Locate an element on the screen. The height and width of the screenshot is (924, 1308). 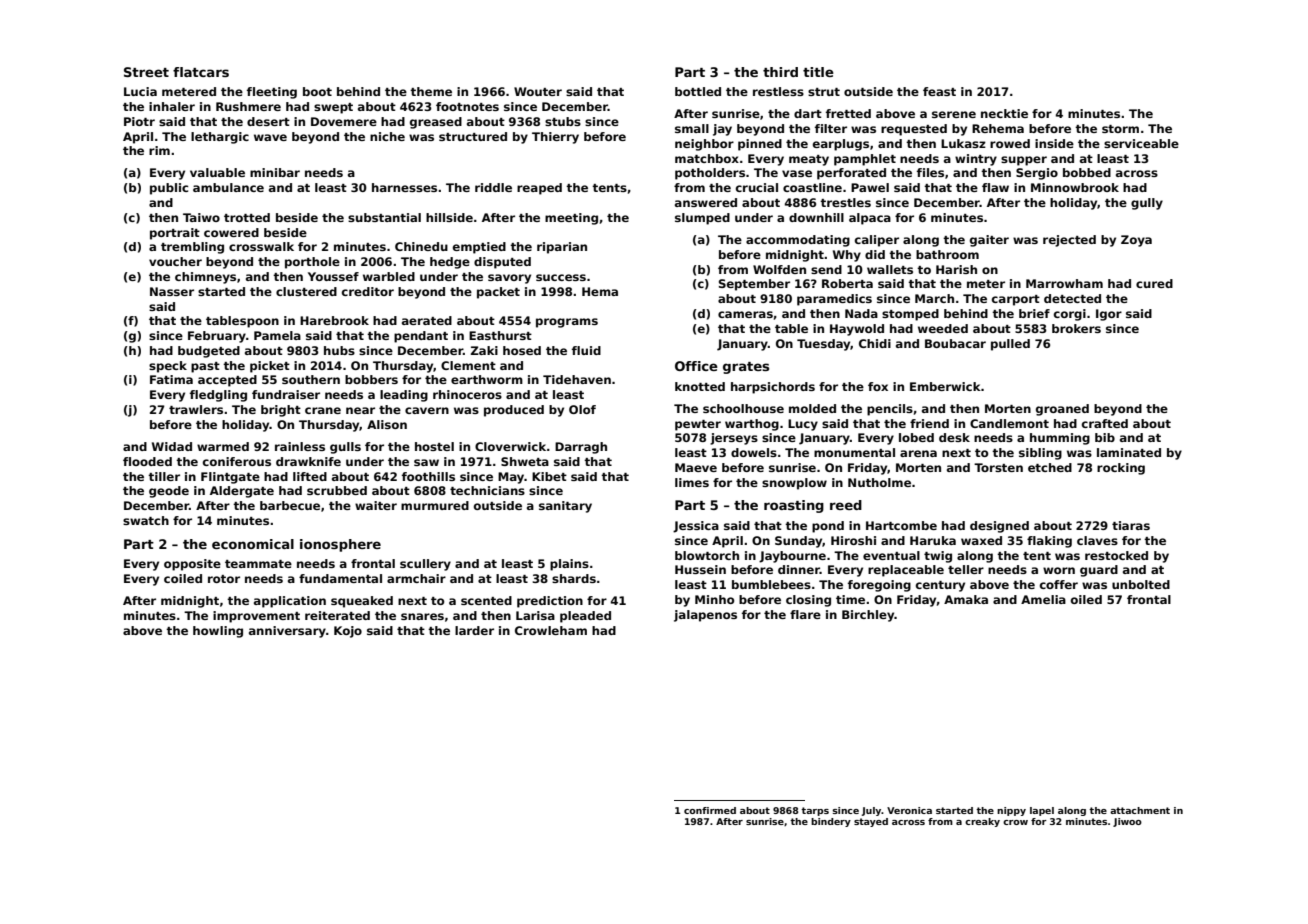
stubs is located at coordinates (563, 121).
